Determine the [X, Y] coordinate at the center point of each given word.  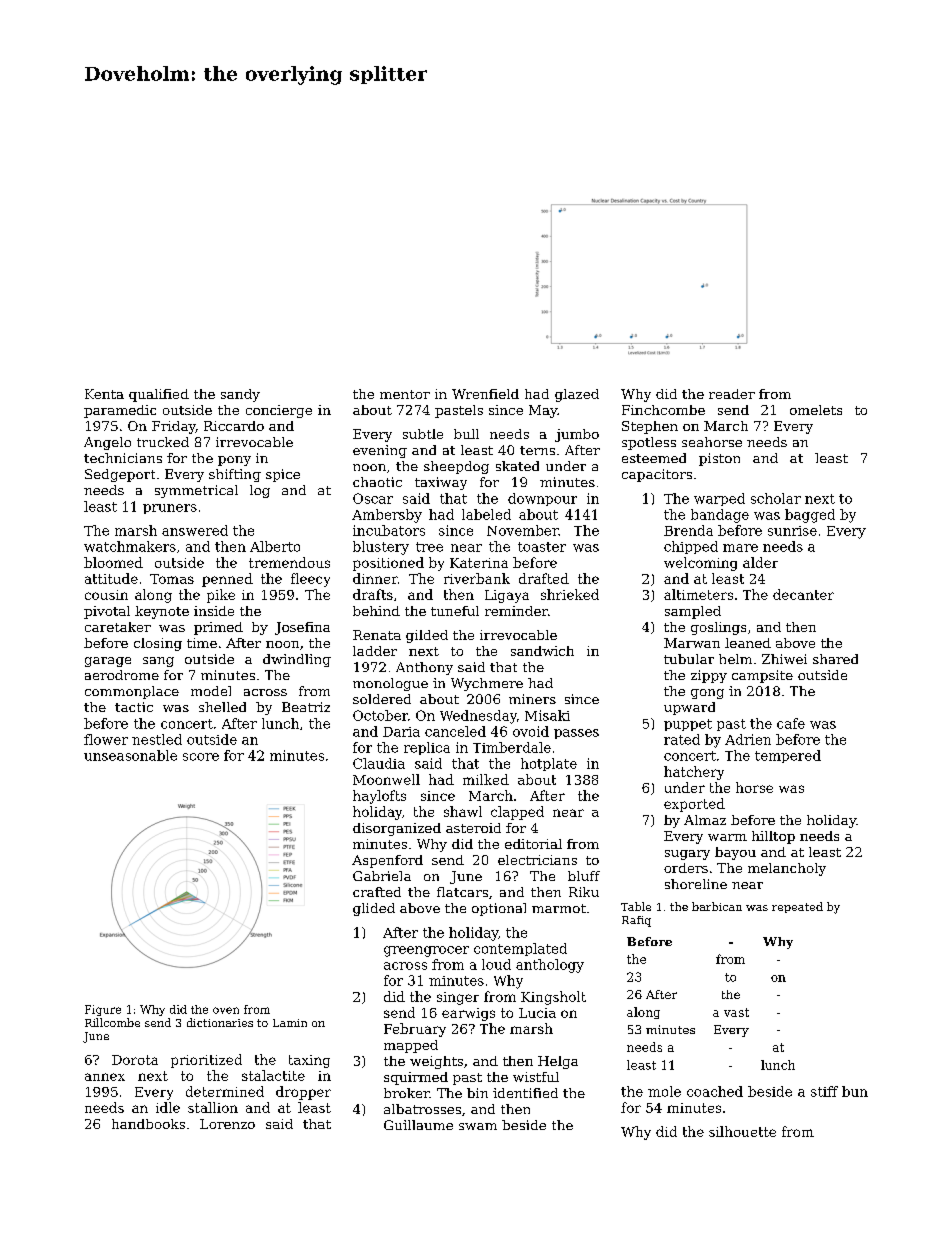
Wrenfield [485, 394]
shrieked [570, 594]
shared [835, 659]
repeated [797, 907]
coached [715, 1091]
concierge [279, 411]
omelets [816, 410]
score [201, 757]
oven [226, 1010]
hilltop [773, 837]
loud [496, 964]
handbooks [148, 1124]
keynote [162, 612]
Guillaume [418, 1125]
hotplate [549, 764]
